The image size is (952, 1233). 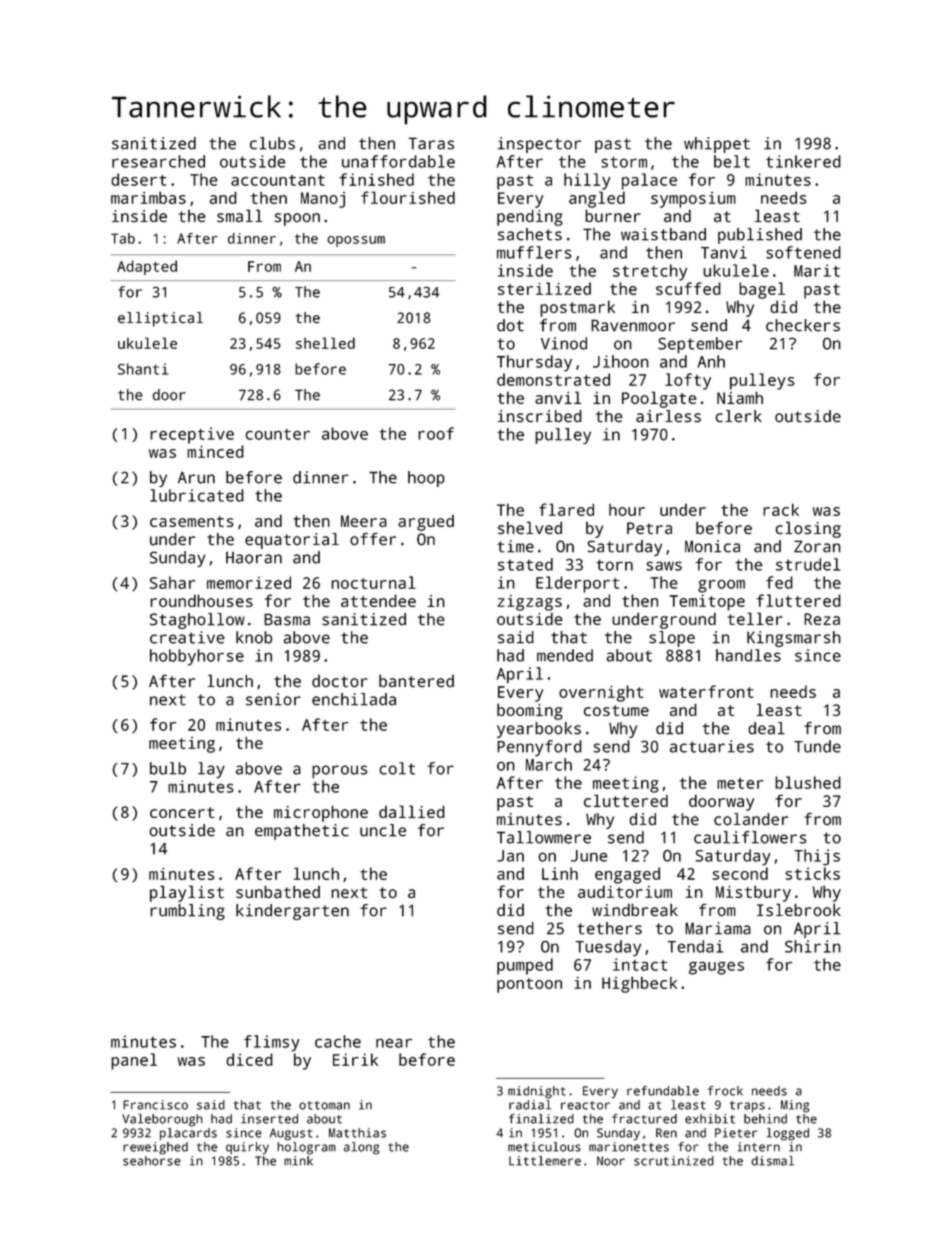 What do you see at coordinates (239, 216) in the screenshot?
I see `small` at bounding box center [239, 216].
